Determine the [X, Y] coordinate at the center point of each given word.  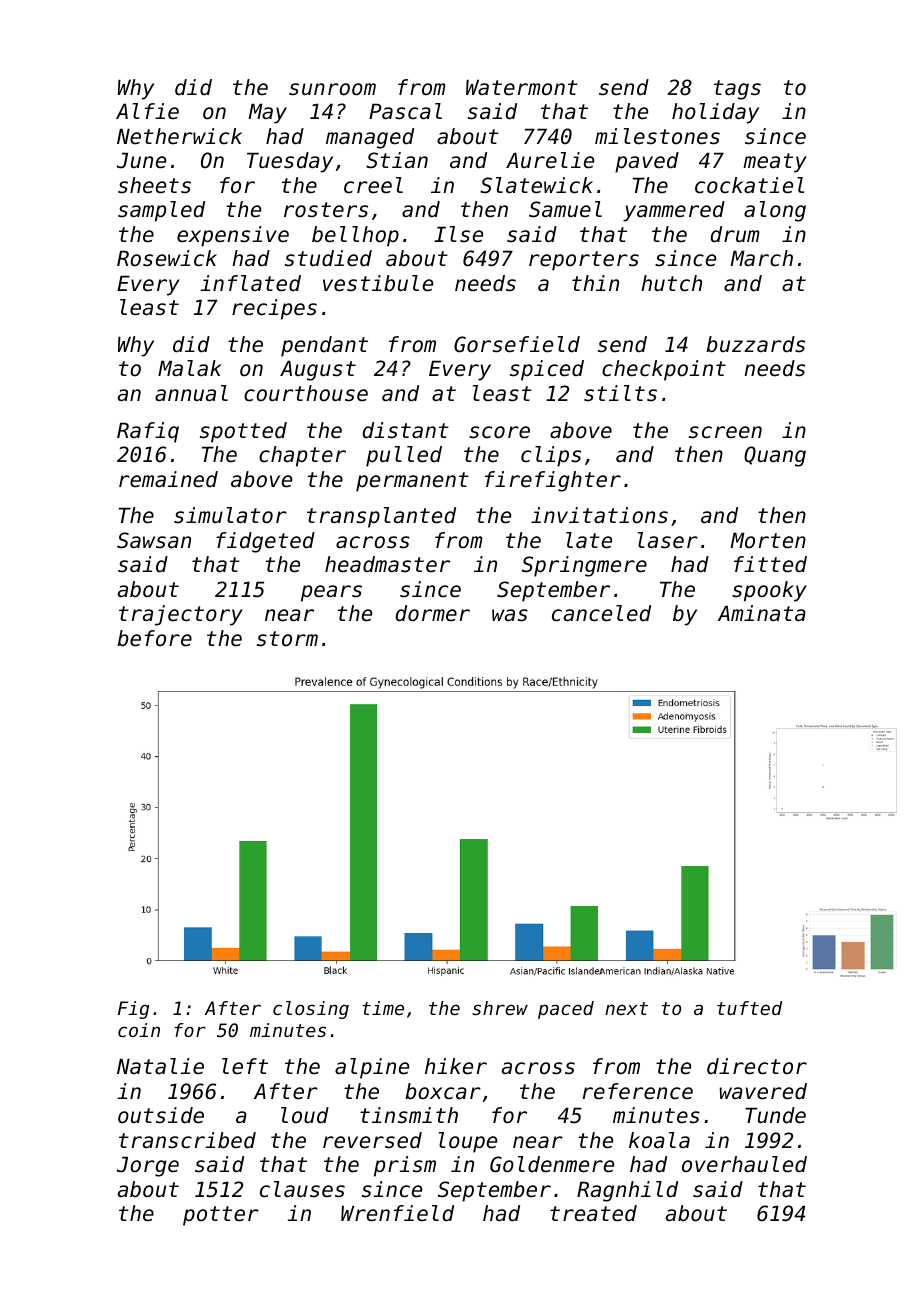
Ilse [458, 234]
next [626, 1008]
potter [221, 1216]
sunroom [332, 89]
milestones [657, 136]
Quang [775, 456]
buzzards [755, 344]
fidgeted [265, 542]
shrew [500, 1008]
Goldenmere [552, 1164]
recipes [274, 309]
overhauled [744, 1164]
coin [139, 1030]
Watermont [522, 87]
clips [551, 456]
